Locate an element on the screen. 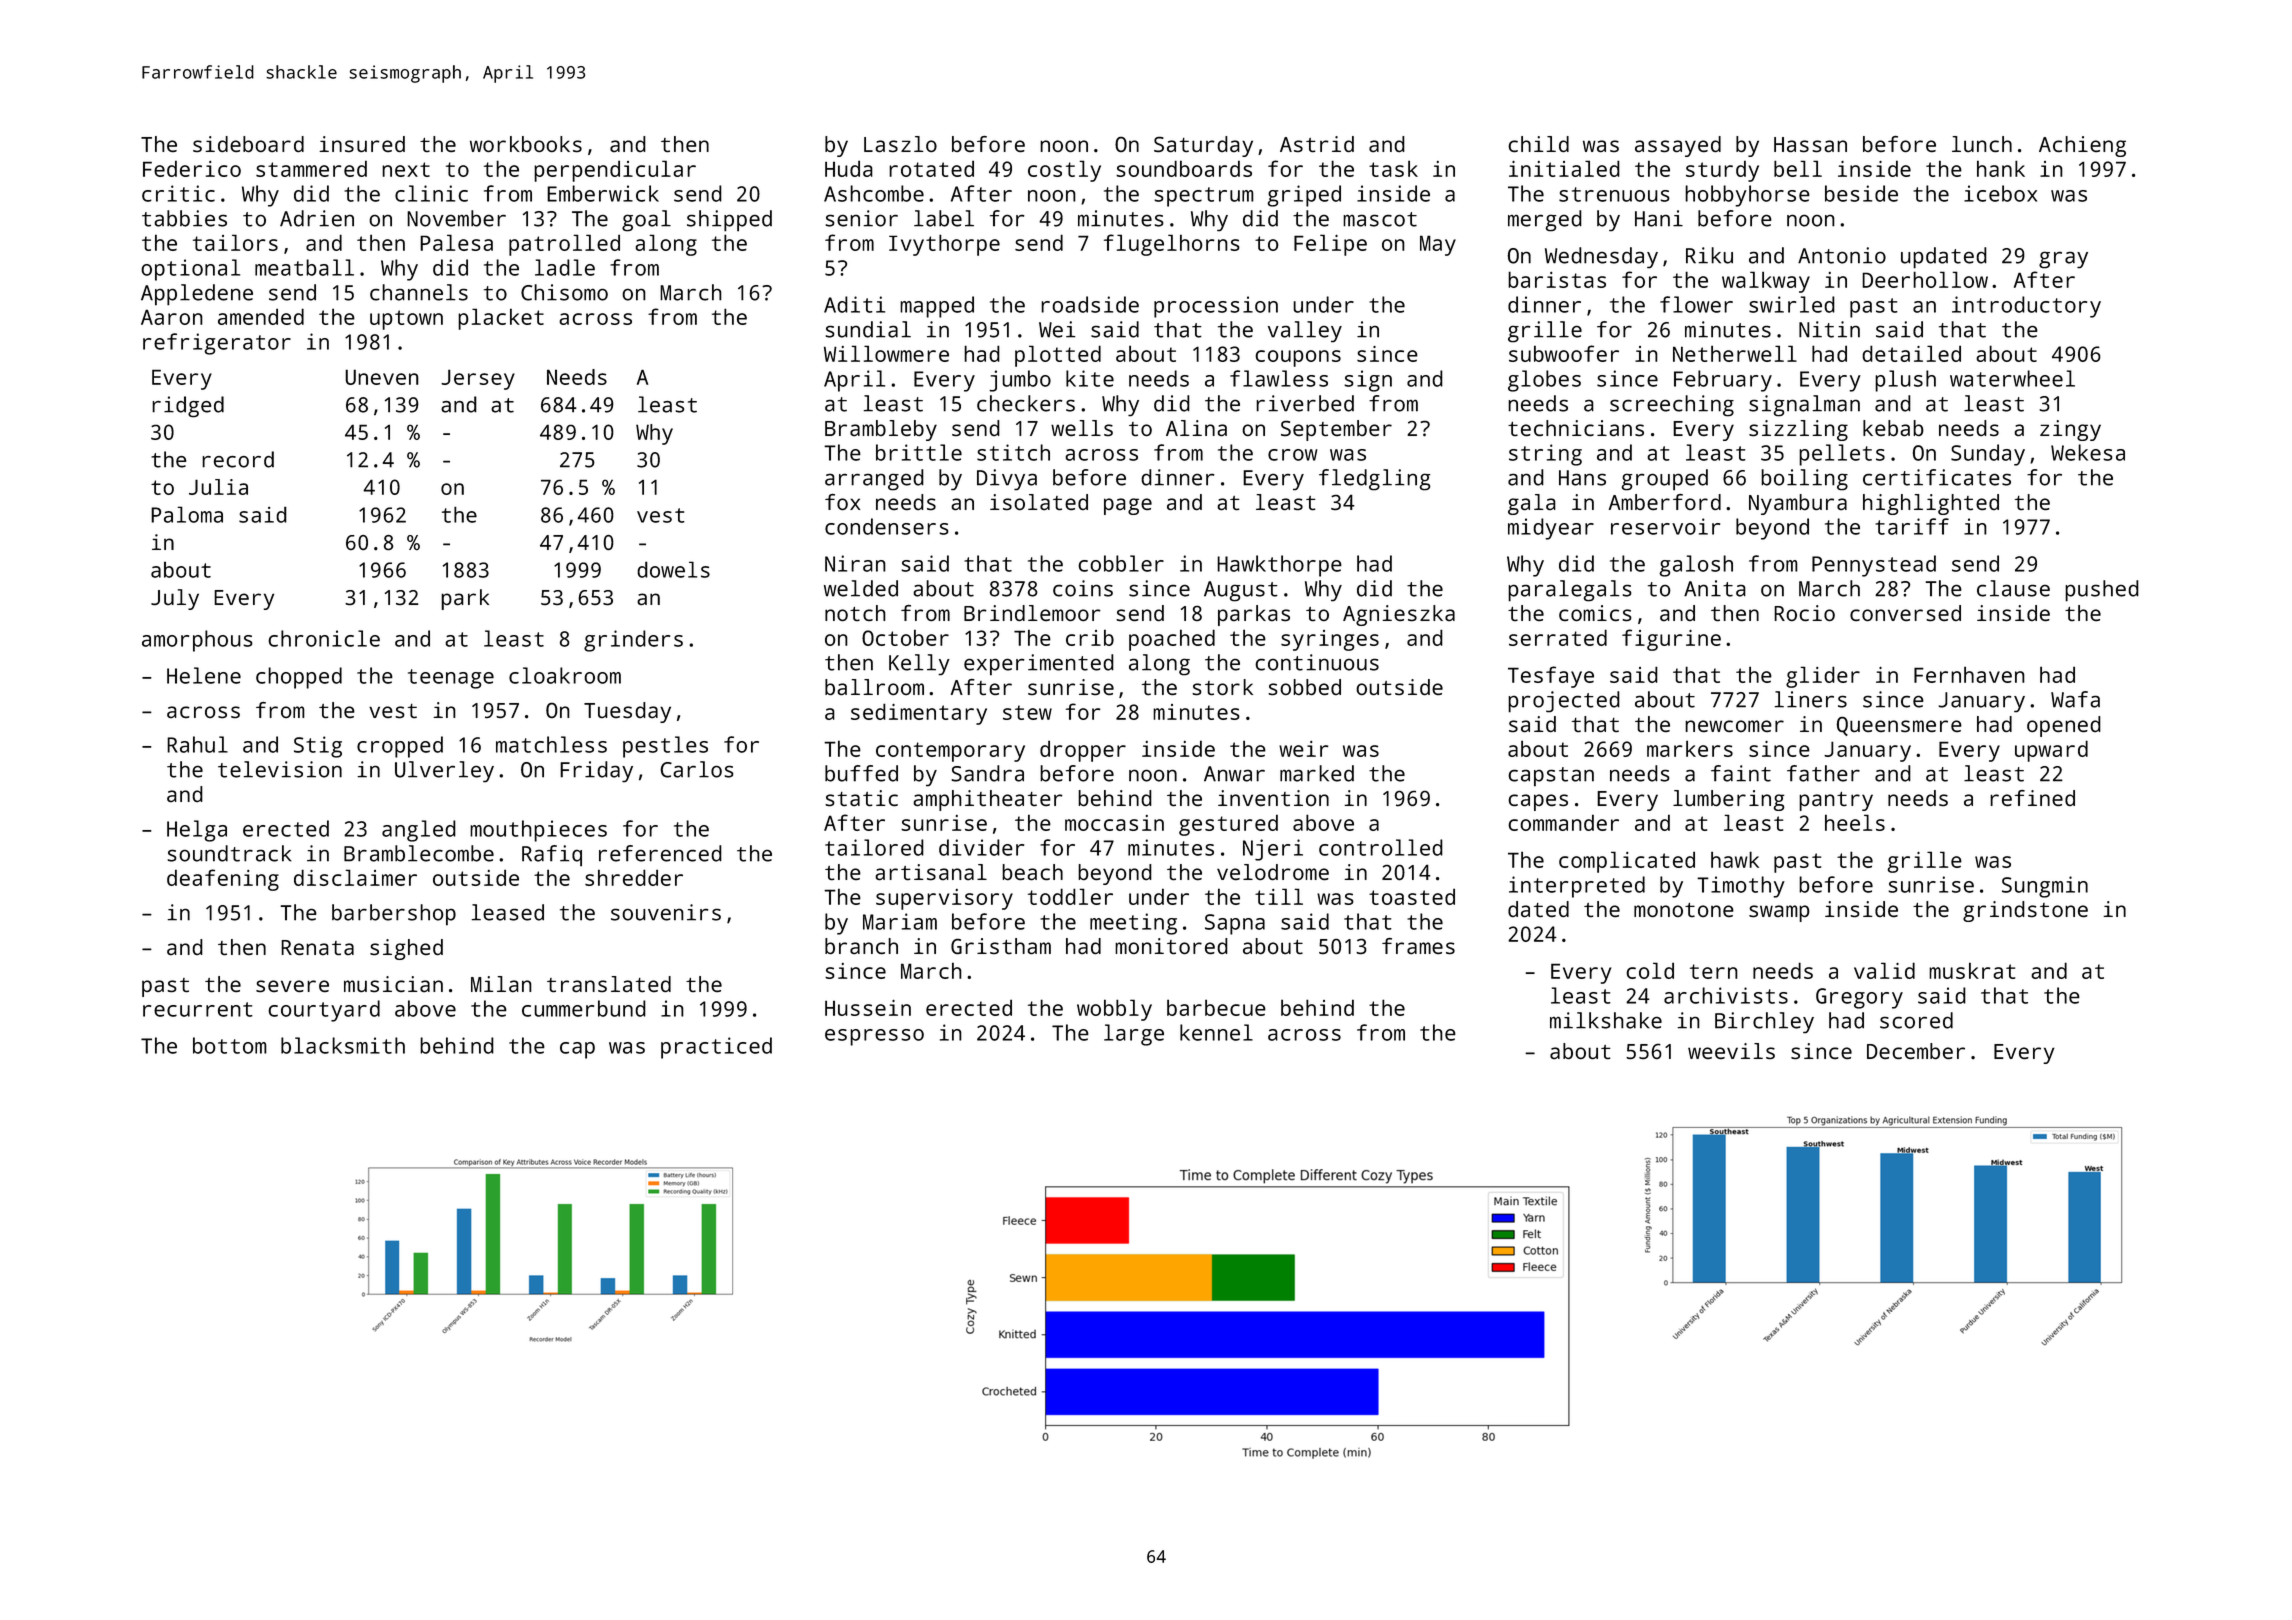 The height and width of the screenshot is (1620, 2292). cloakroom is located at coordinates (565, 675).
